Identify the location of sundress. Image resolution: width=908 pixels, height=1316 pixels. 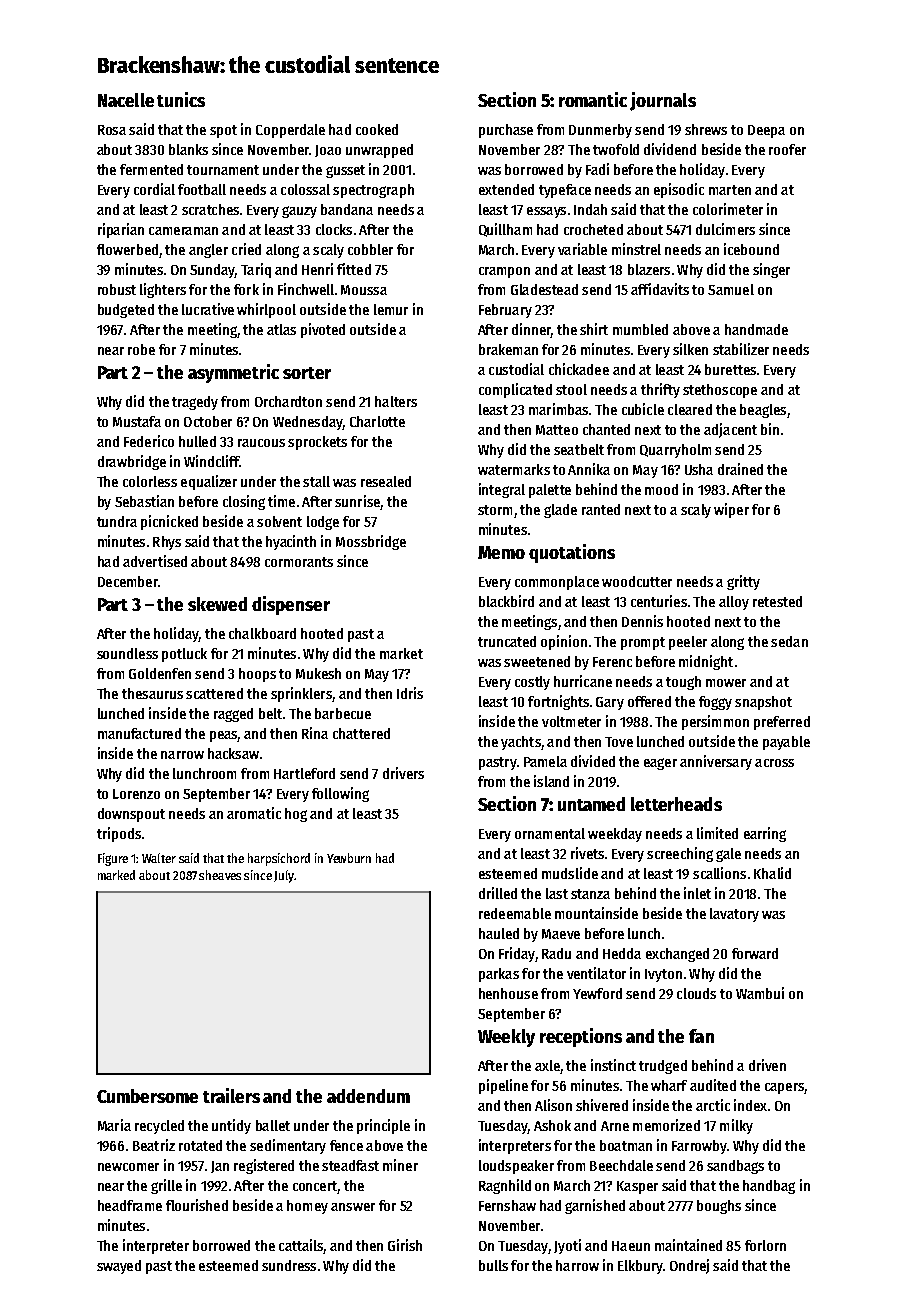
(289, 1265).
